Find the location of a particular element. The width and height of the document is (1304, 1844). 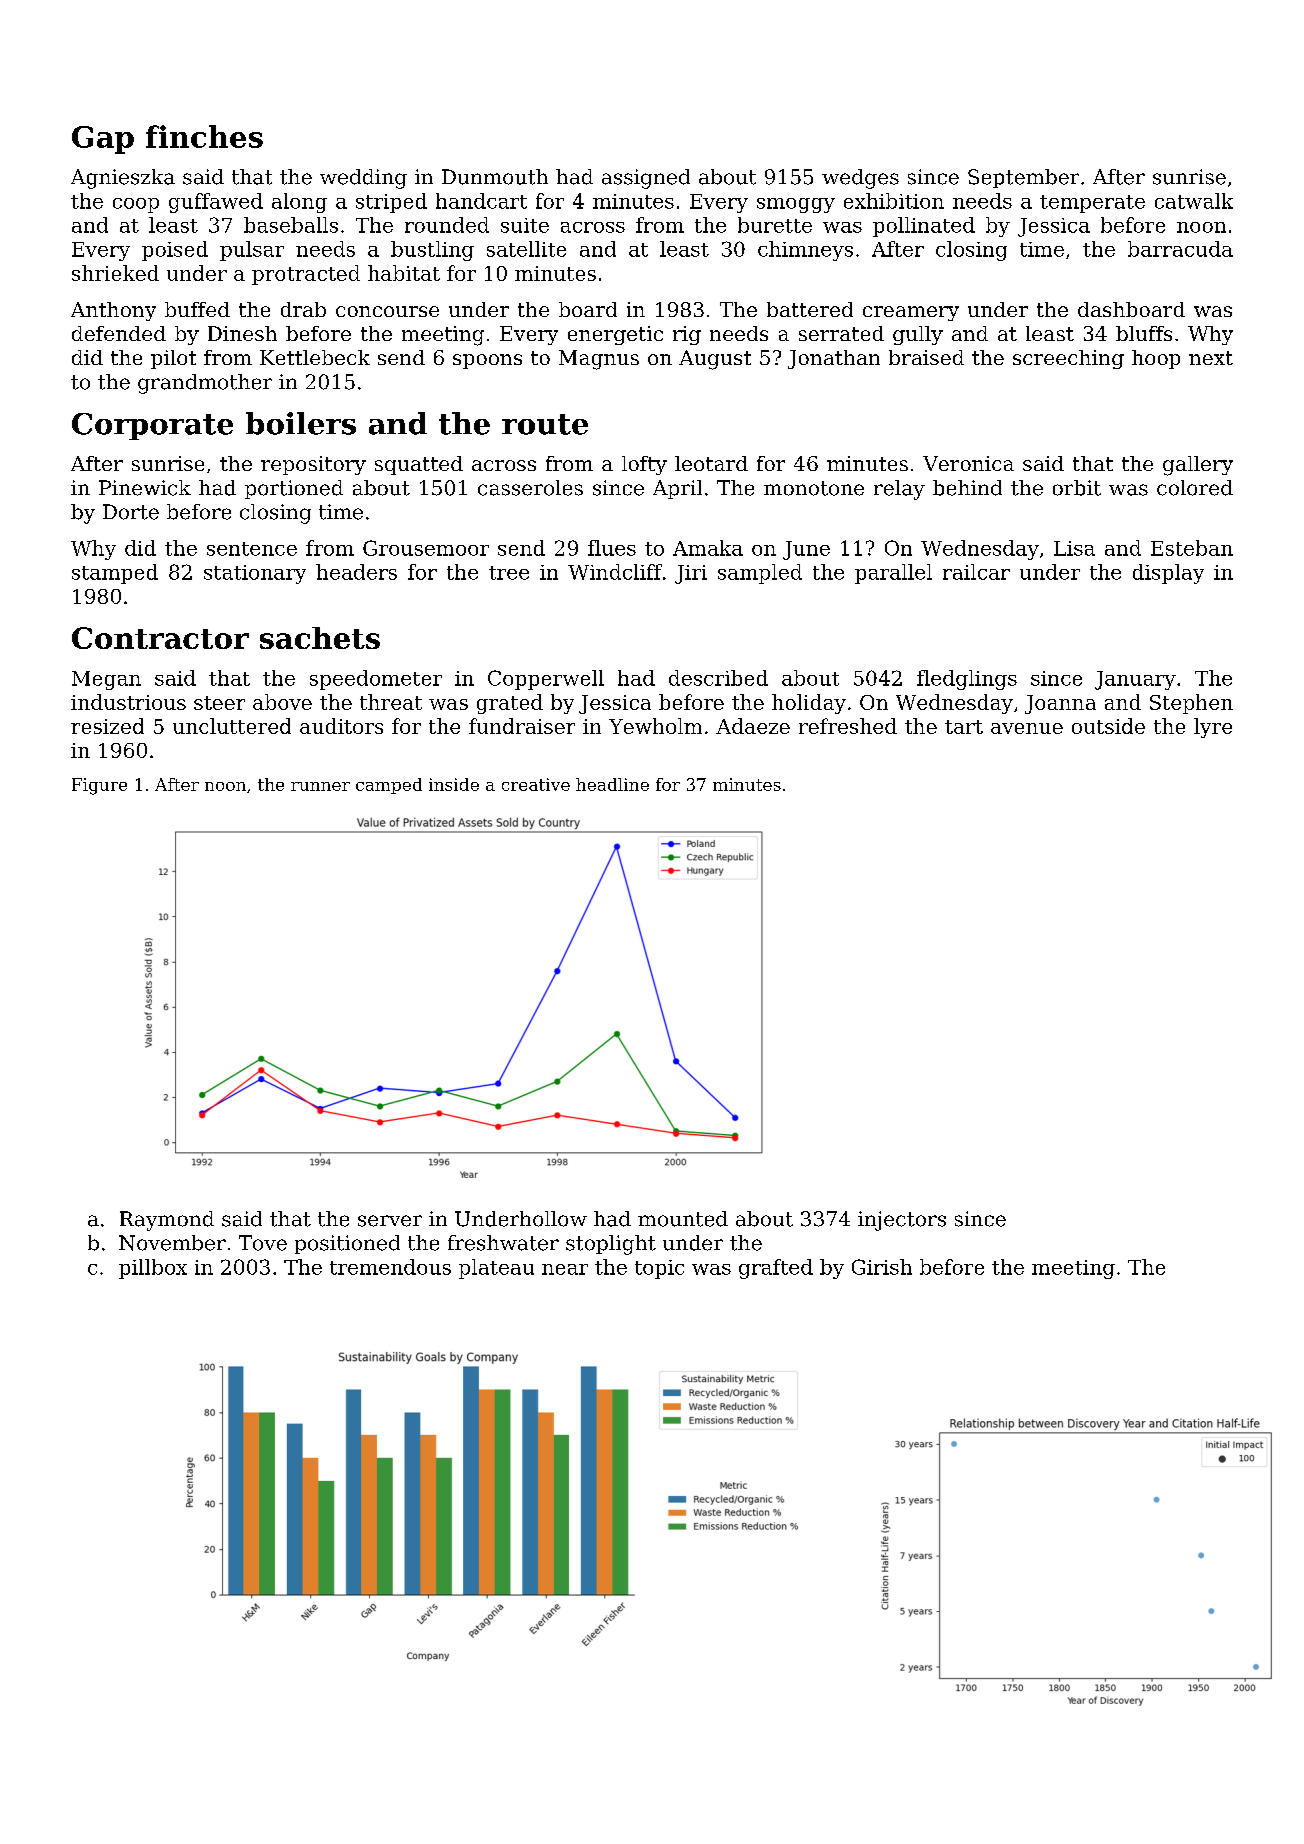

chimneys is located at coordinates (805, 251).
